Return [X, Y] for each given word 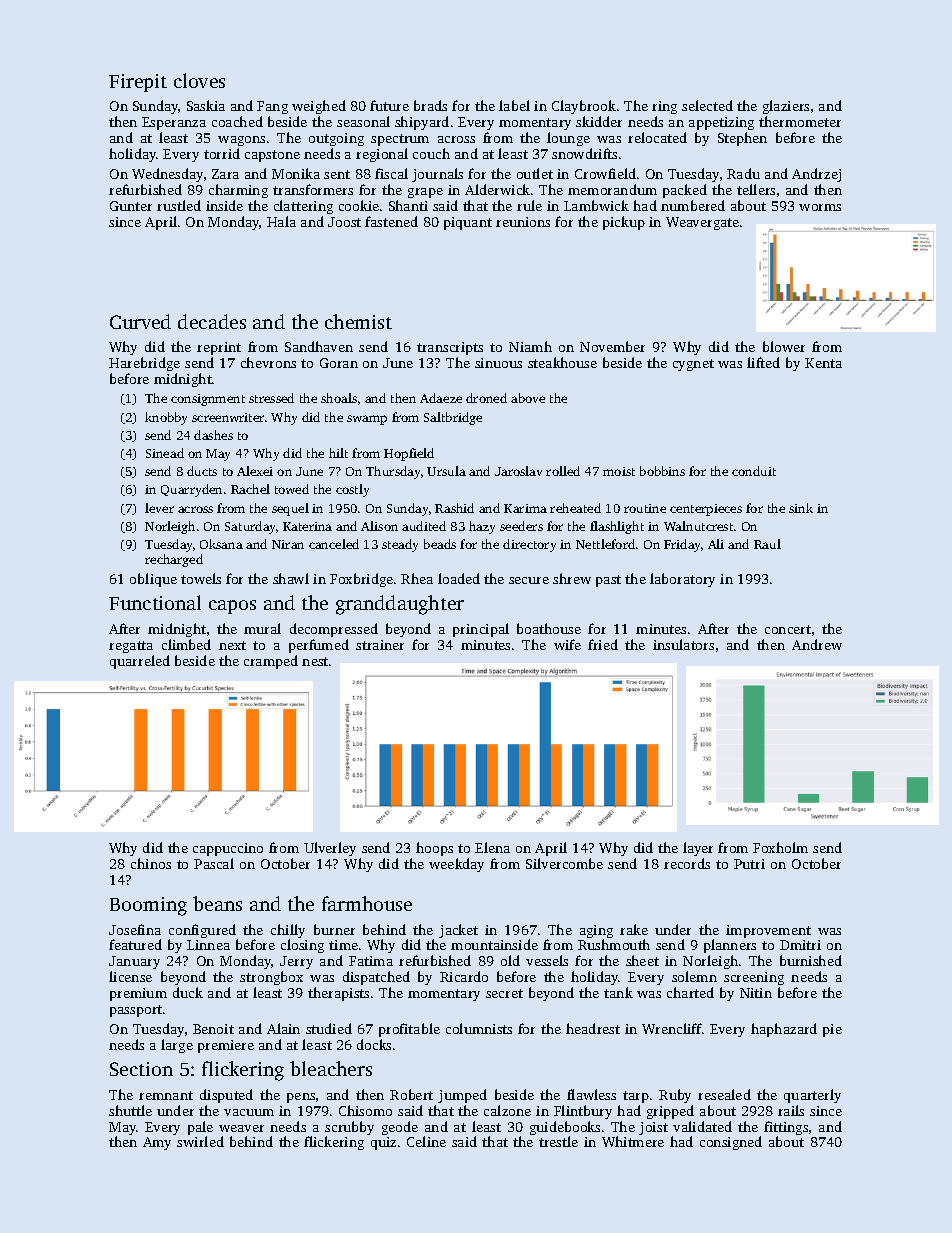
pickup [624, 223]
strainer [380, 645]
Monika [296, 173]
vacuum [249, 1112]
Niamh [530, 346]
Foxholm [780, 847]
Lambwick [596, 205]
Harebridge [144, 364]
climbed [186, 644]
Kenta [823, 363]
